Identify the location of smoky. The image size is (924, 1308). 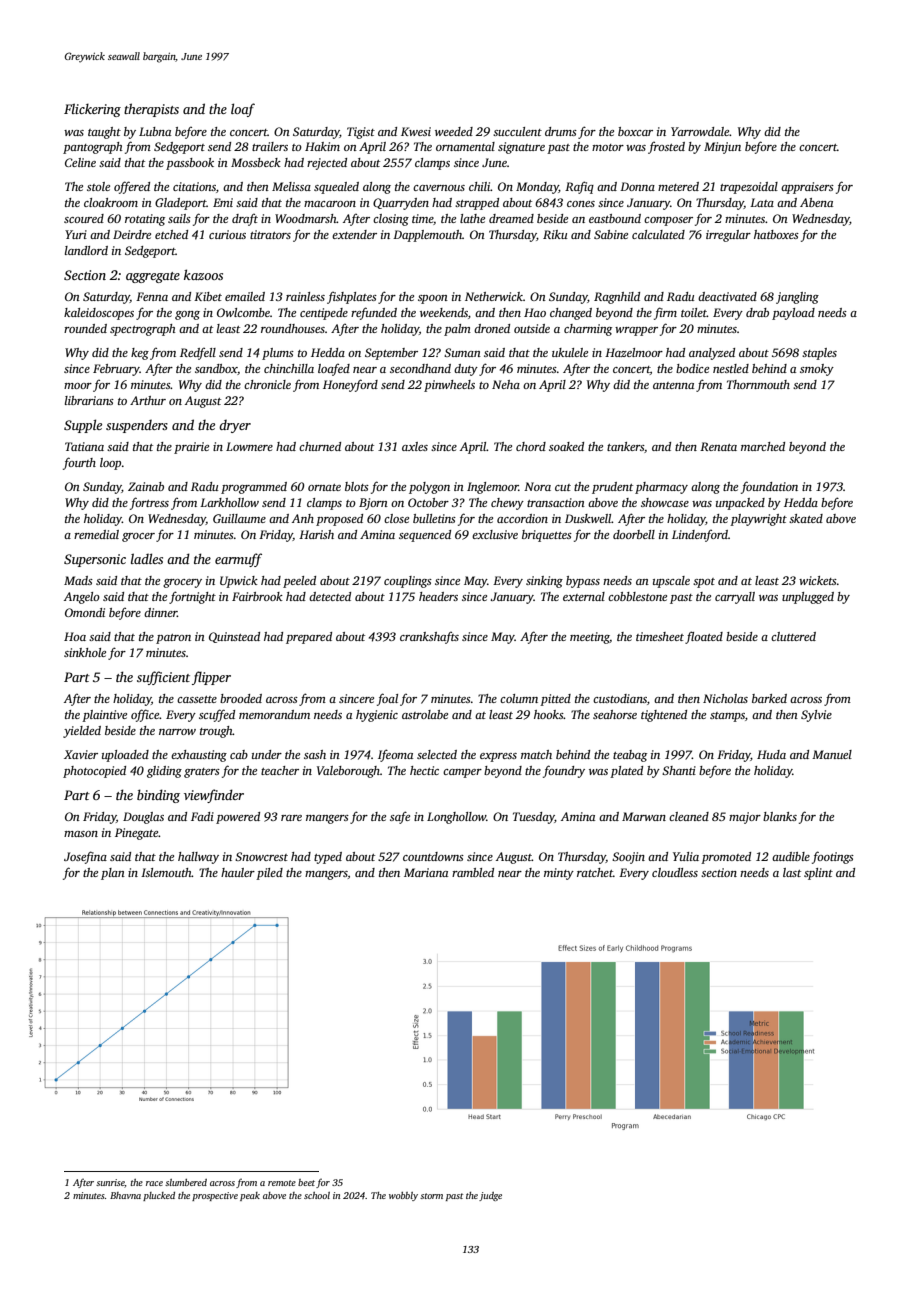
(817, 370).
